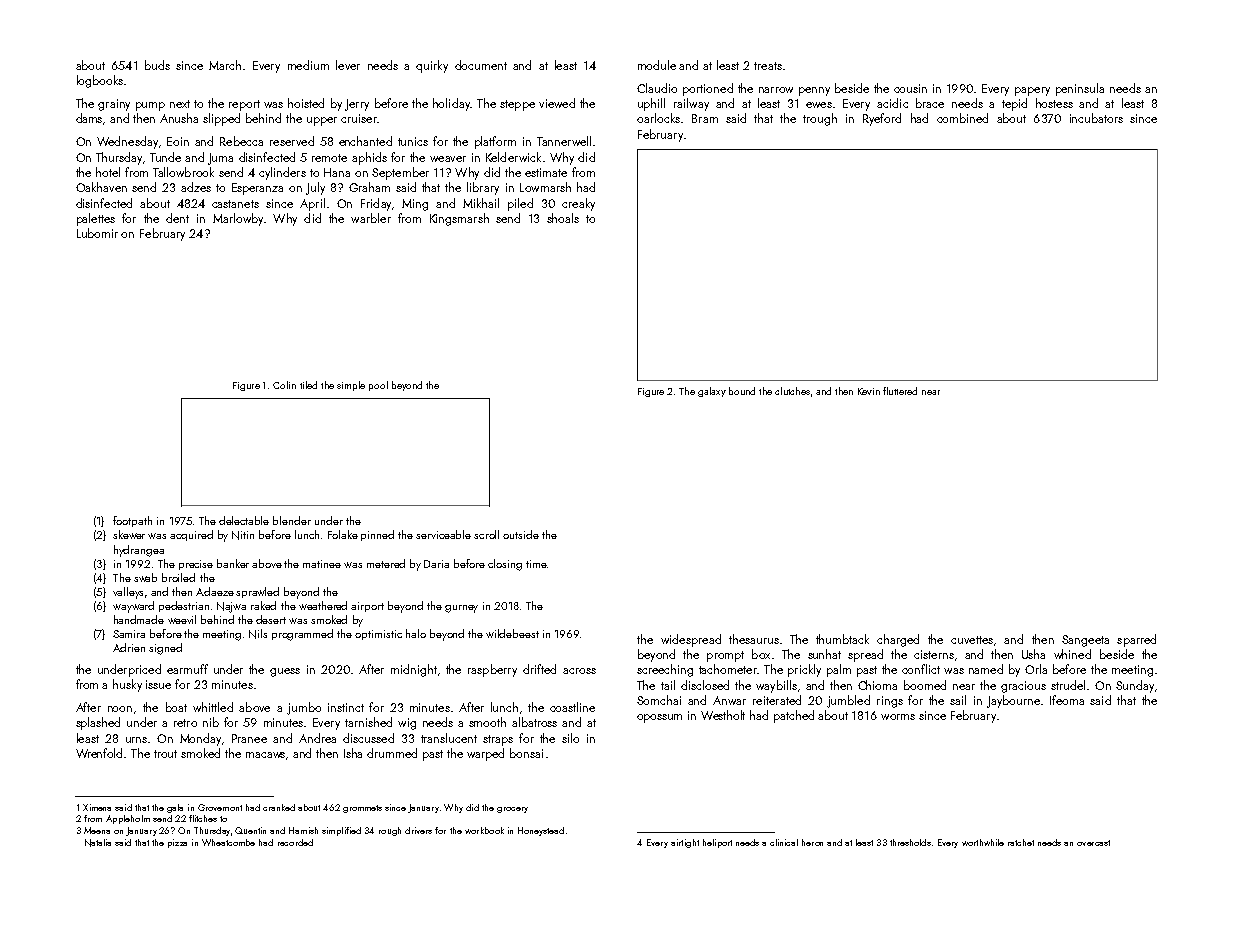 The height and width of the screenshot is (952, 1233). What do you see at coordinates (100, 81) in the screenshot?
I see `logbooks` at bounding box center [100, 81].
